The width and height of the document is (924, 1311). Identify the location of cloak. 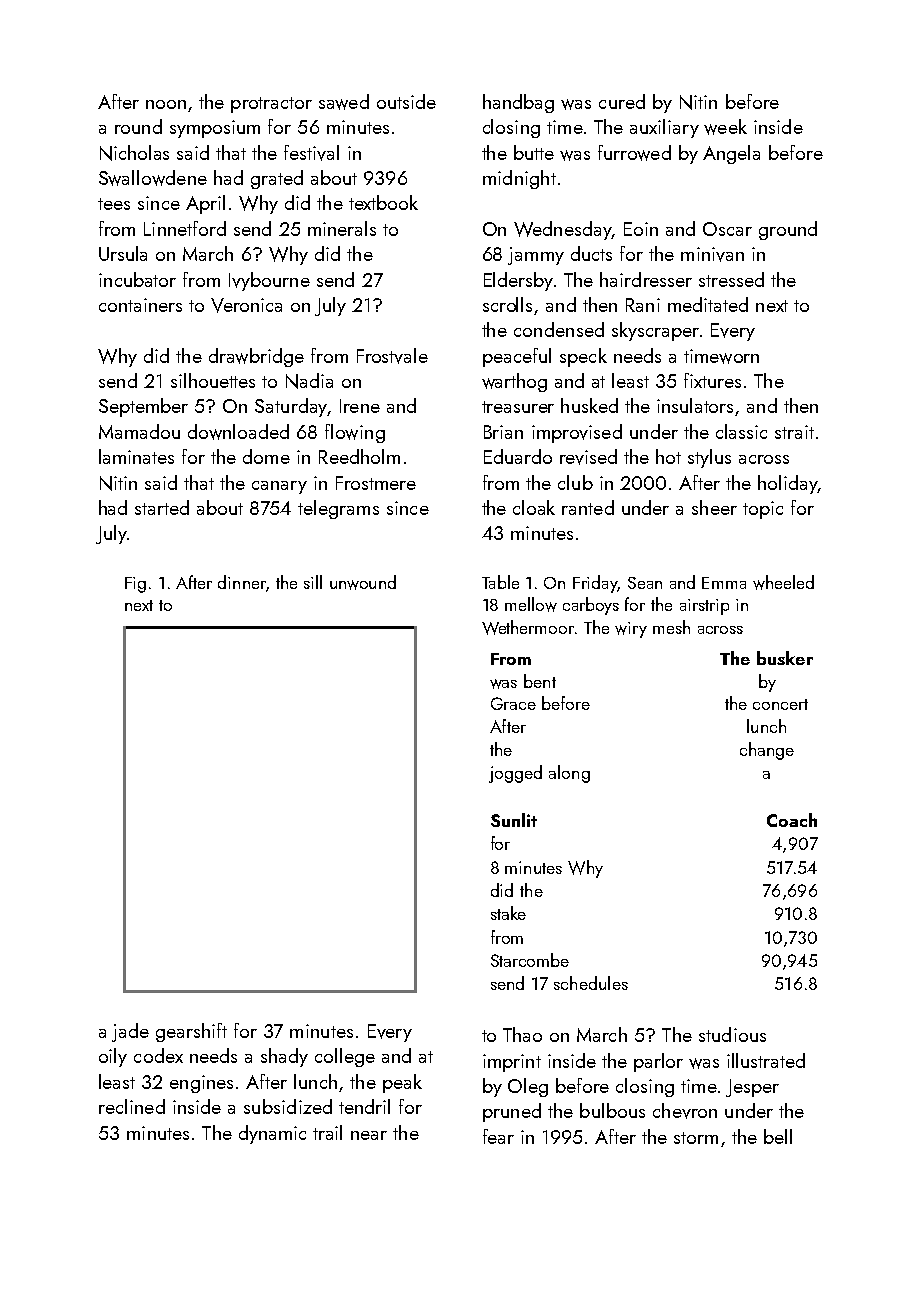
(534, 507).
